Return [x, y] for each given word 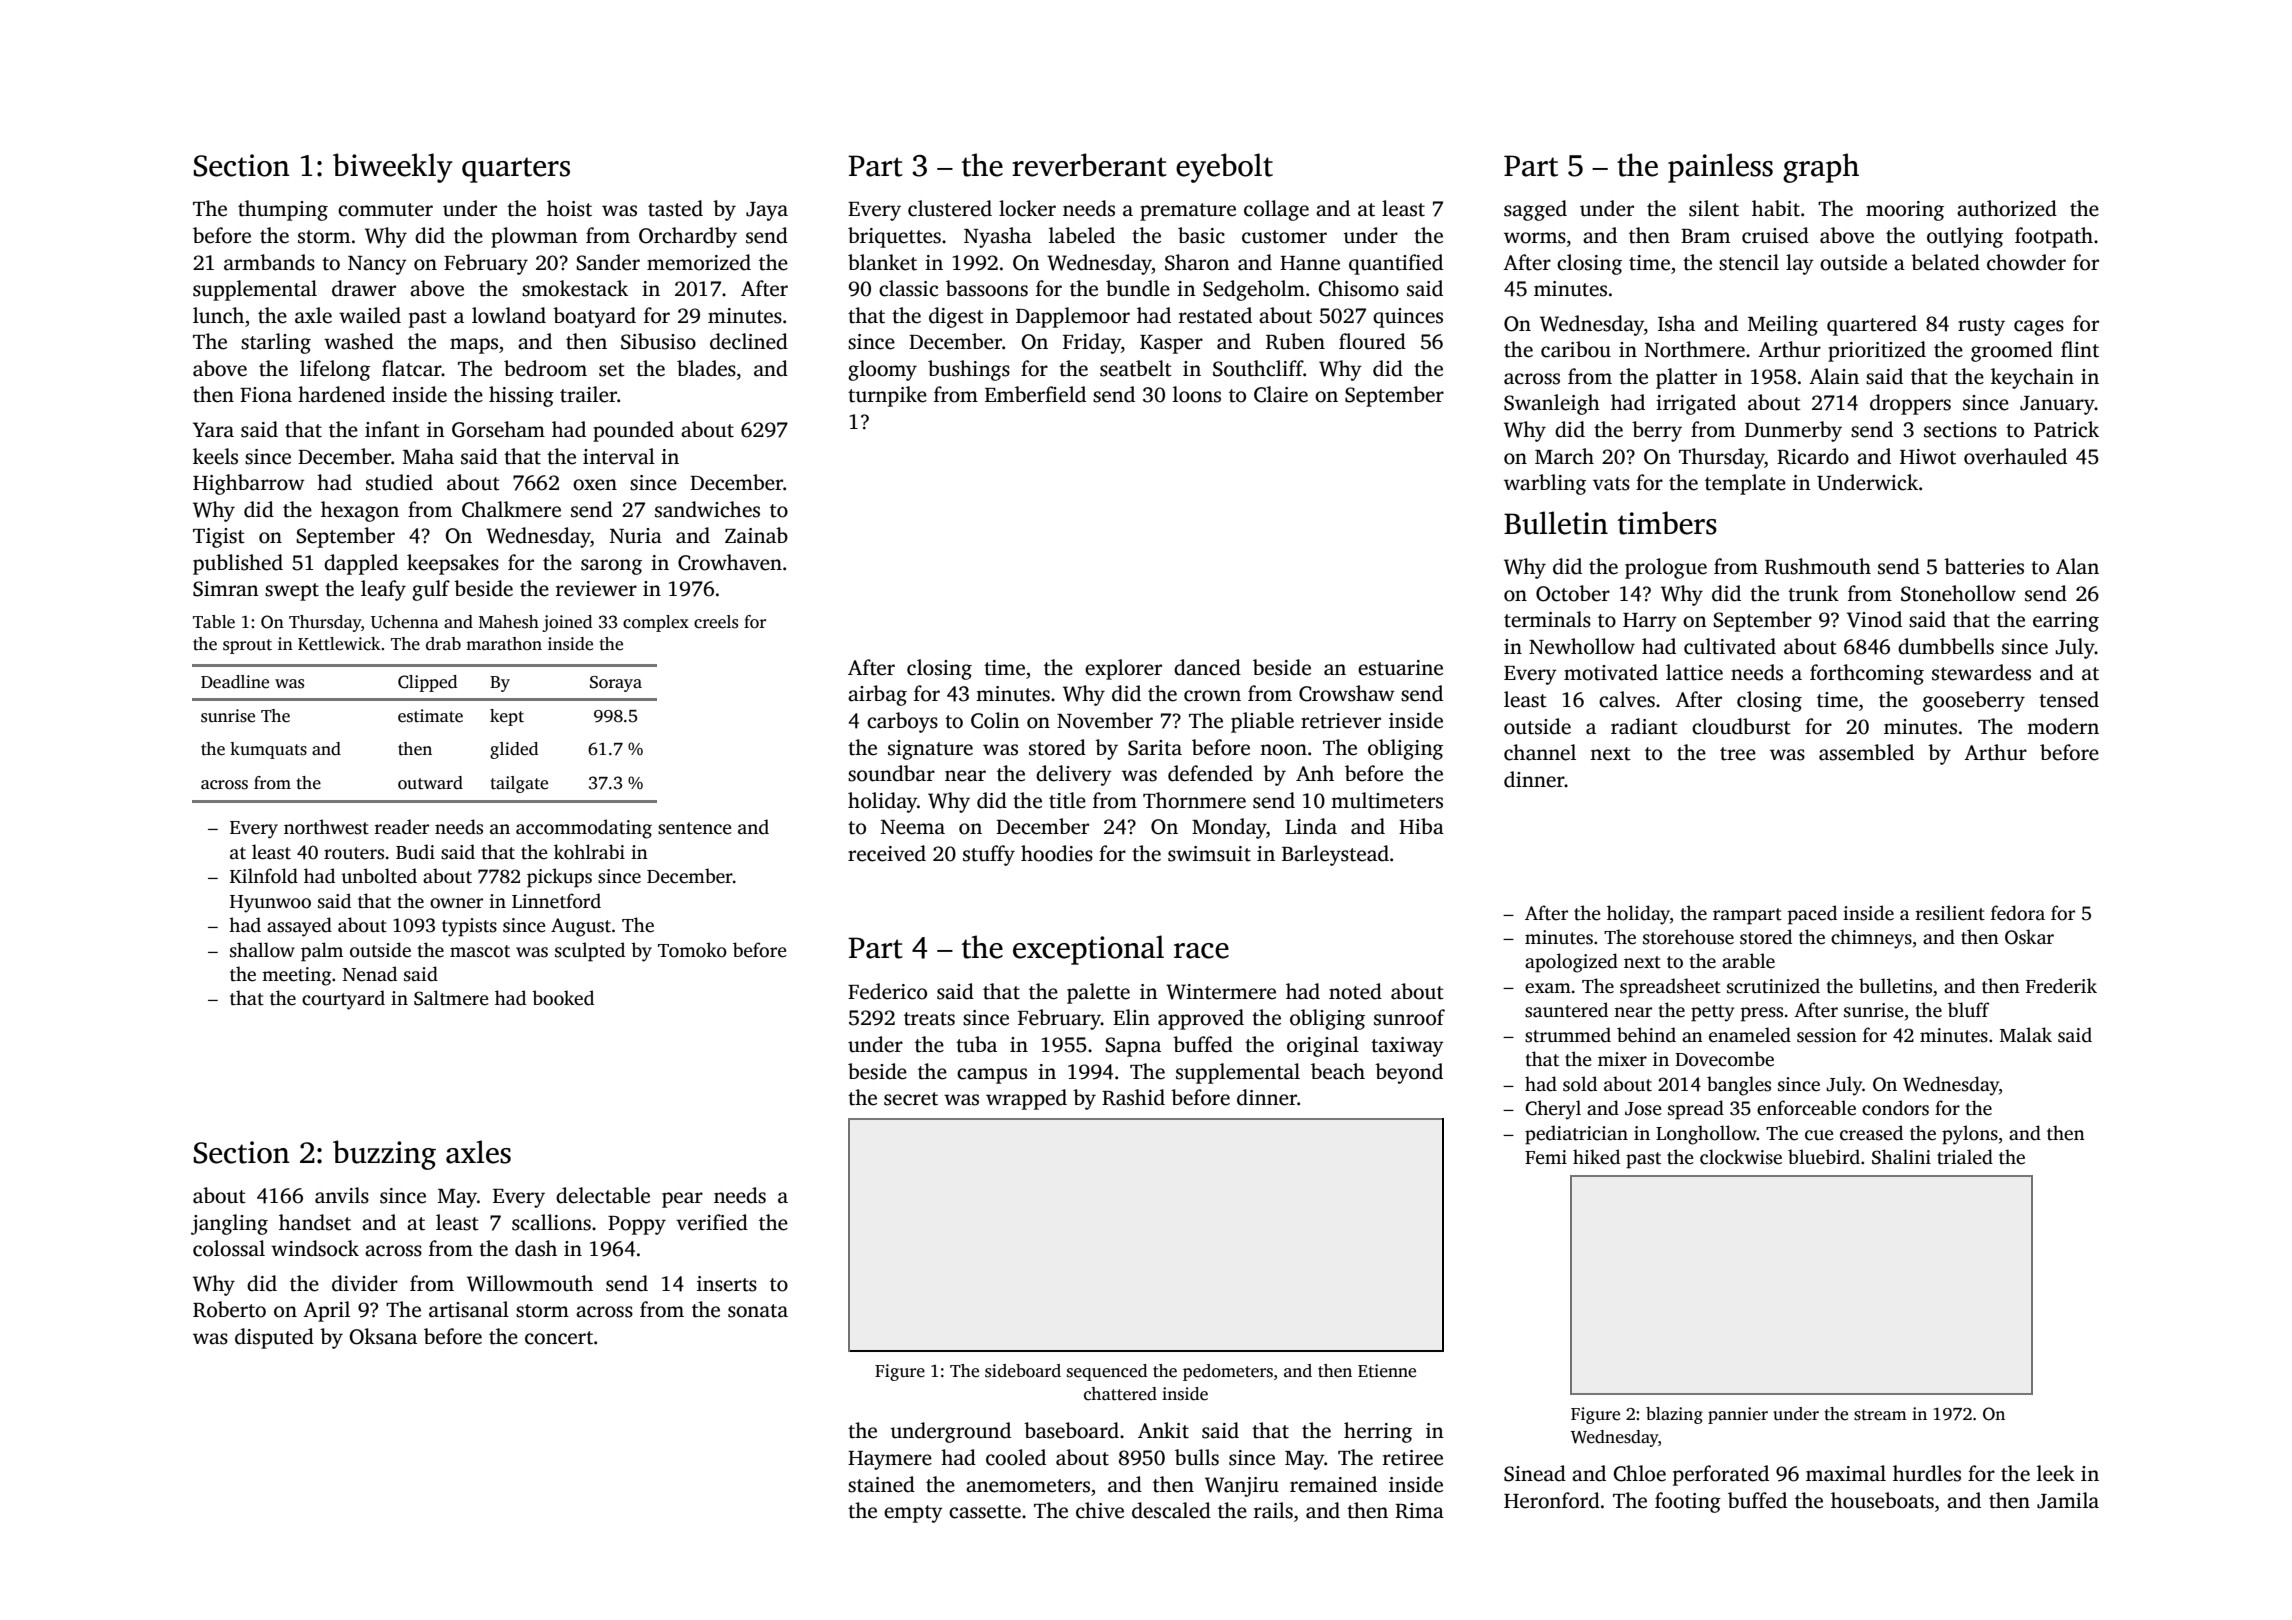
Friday [1092, 343]
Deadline [235, 682]
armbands [269, 262]
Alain [1834, 376]
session [1827, 1035]
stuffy [989, 855]
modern [2063, 726]
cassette [985, 1512]
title [1067, 800]
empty [913, 1514]
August [581, 927]
